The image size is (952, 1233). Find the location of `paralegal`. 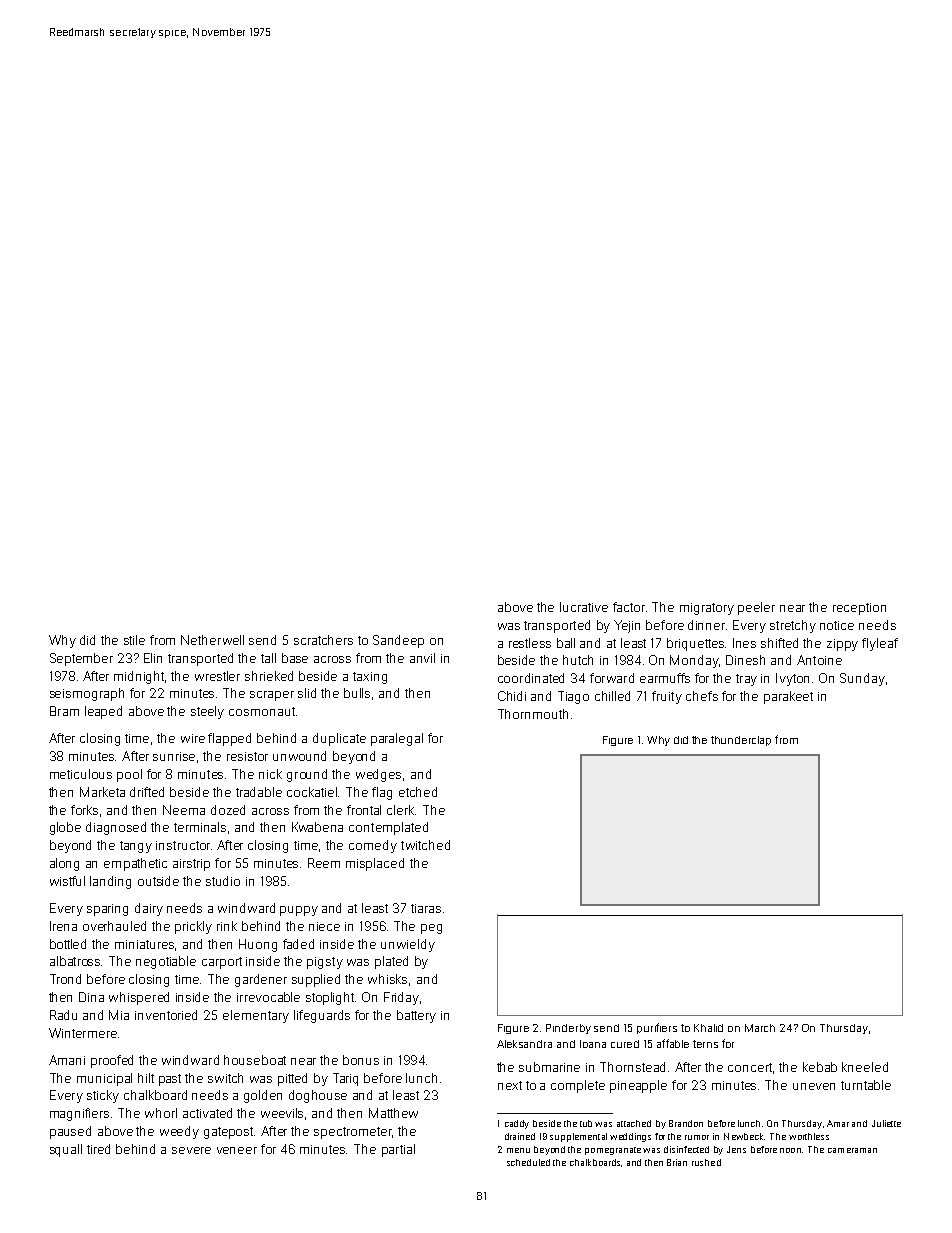

paralegal is located at coordinates (397, 739).
